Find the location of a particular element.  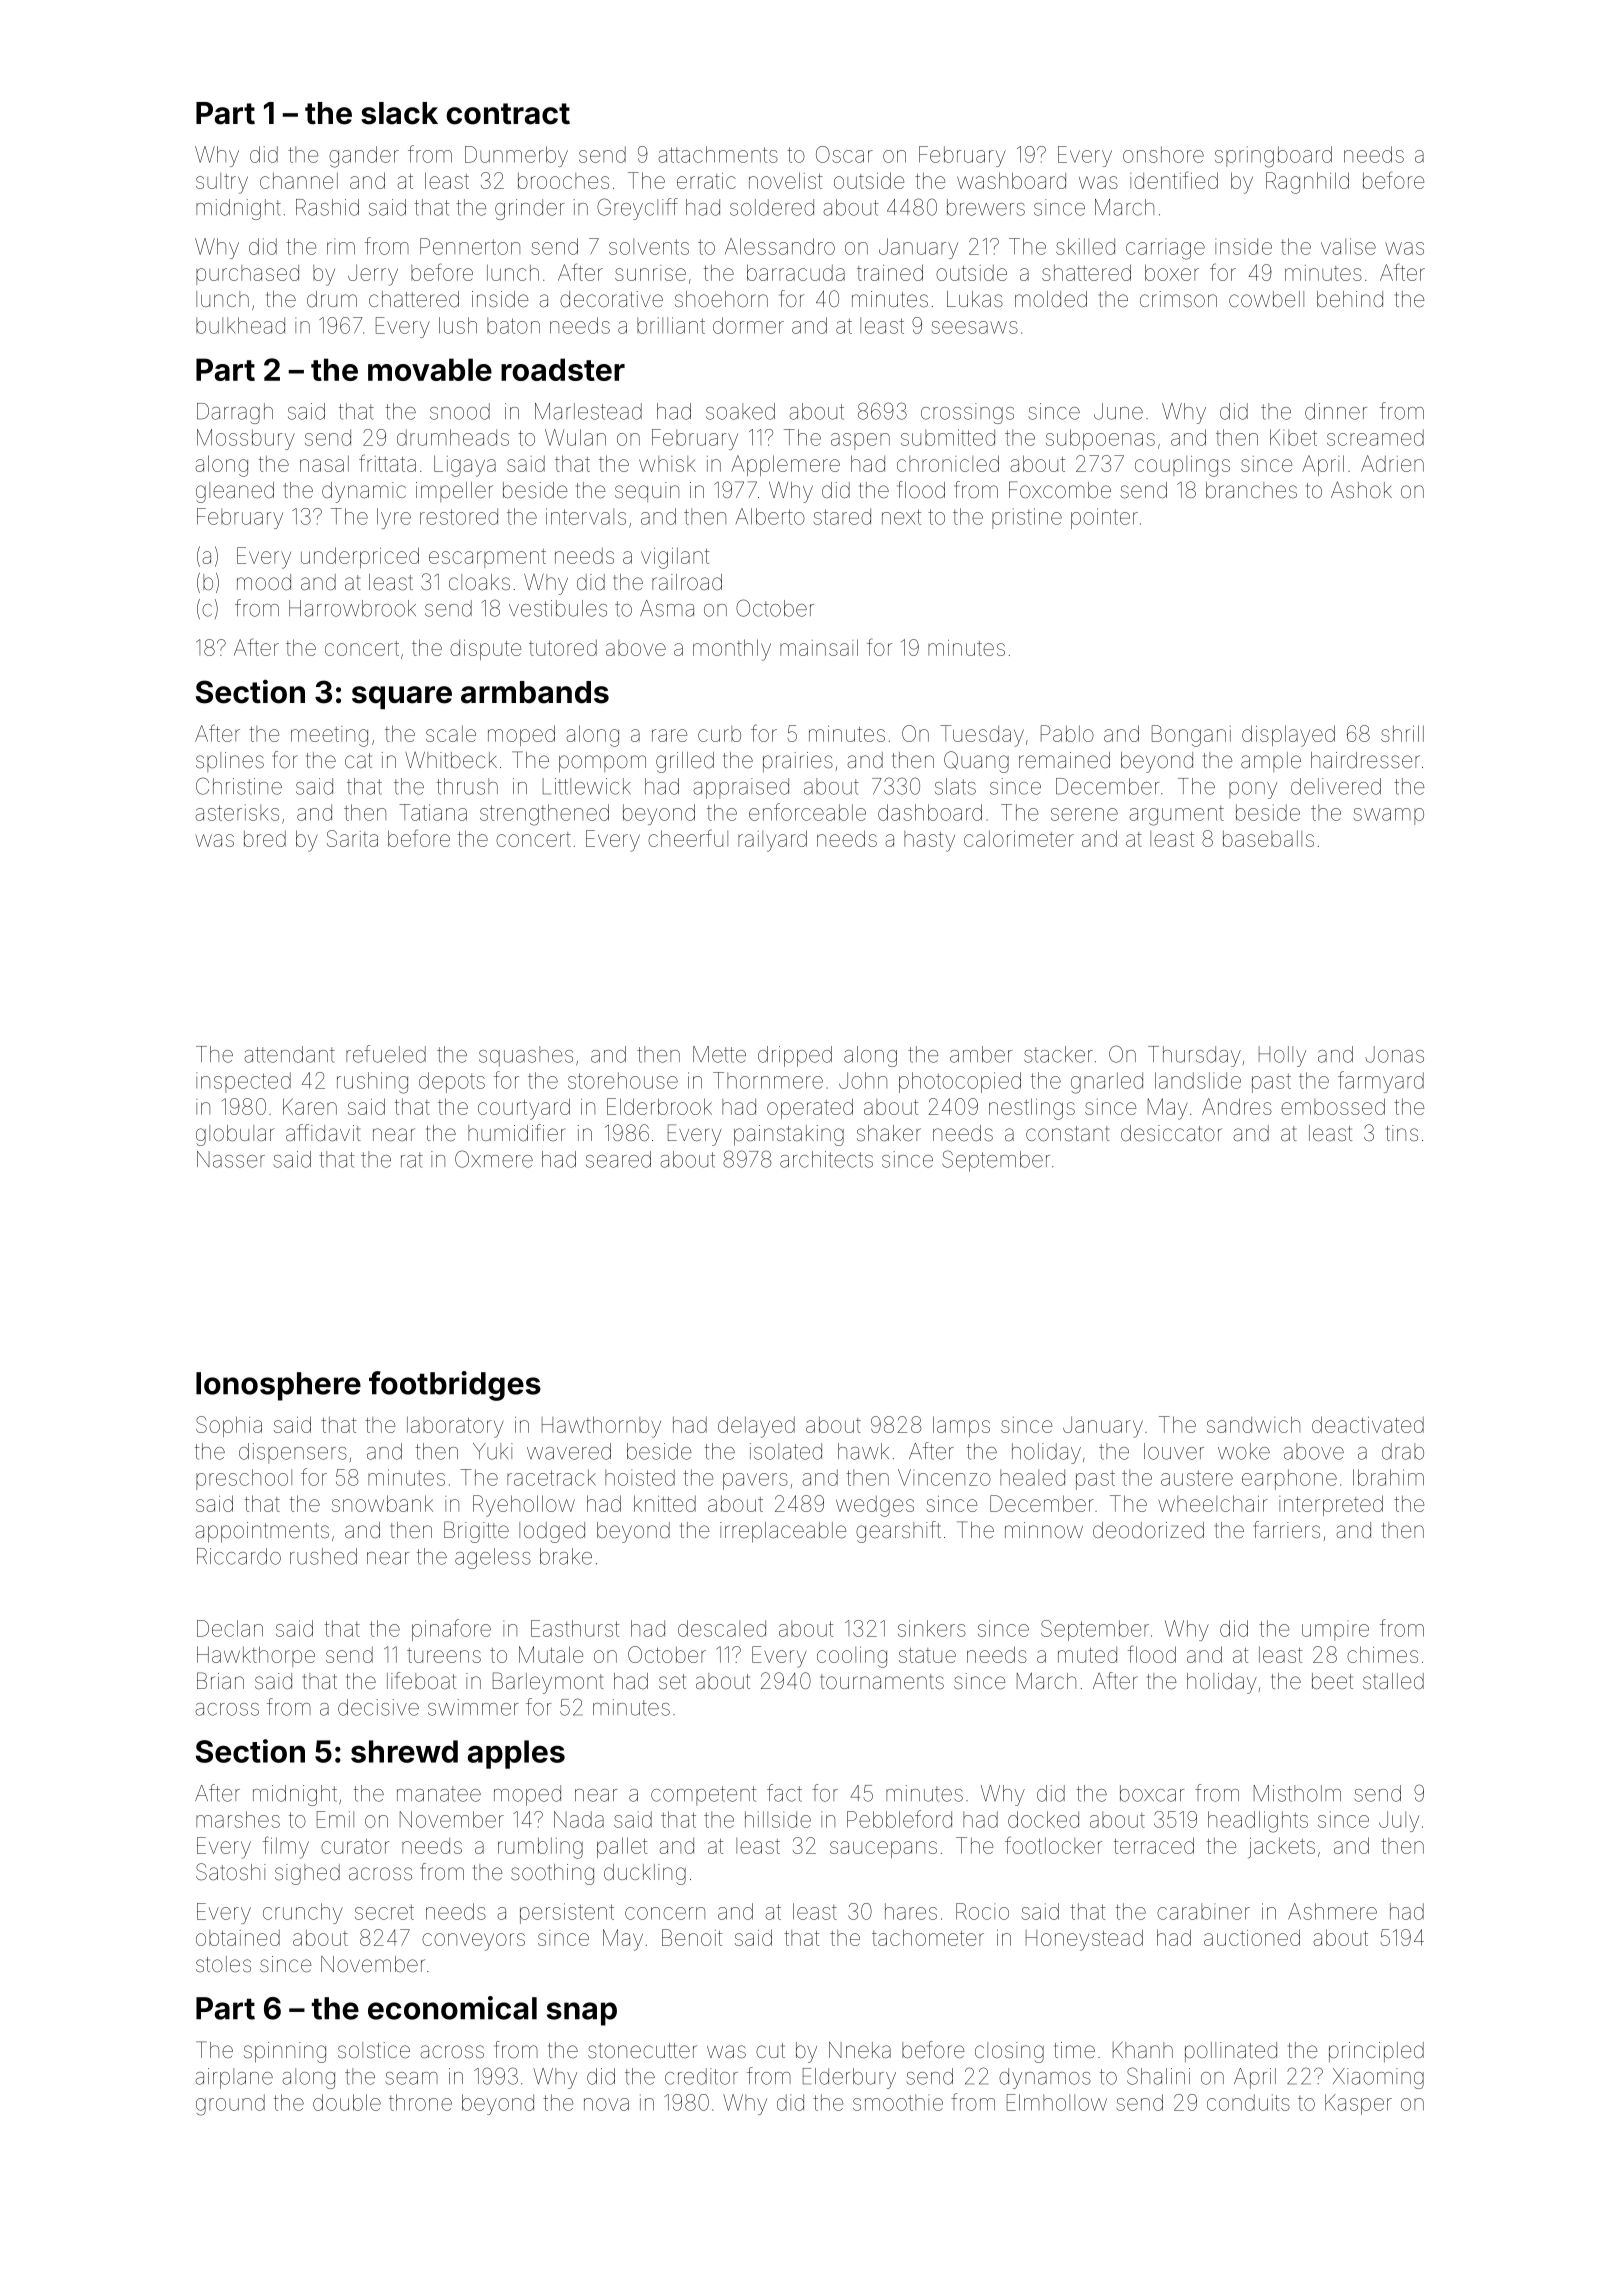

footbridges is located at coordinates (455, 1386).
